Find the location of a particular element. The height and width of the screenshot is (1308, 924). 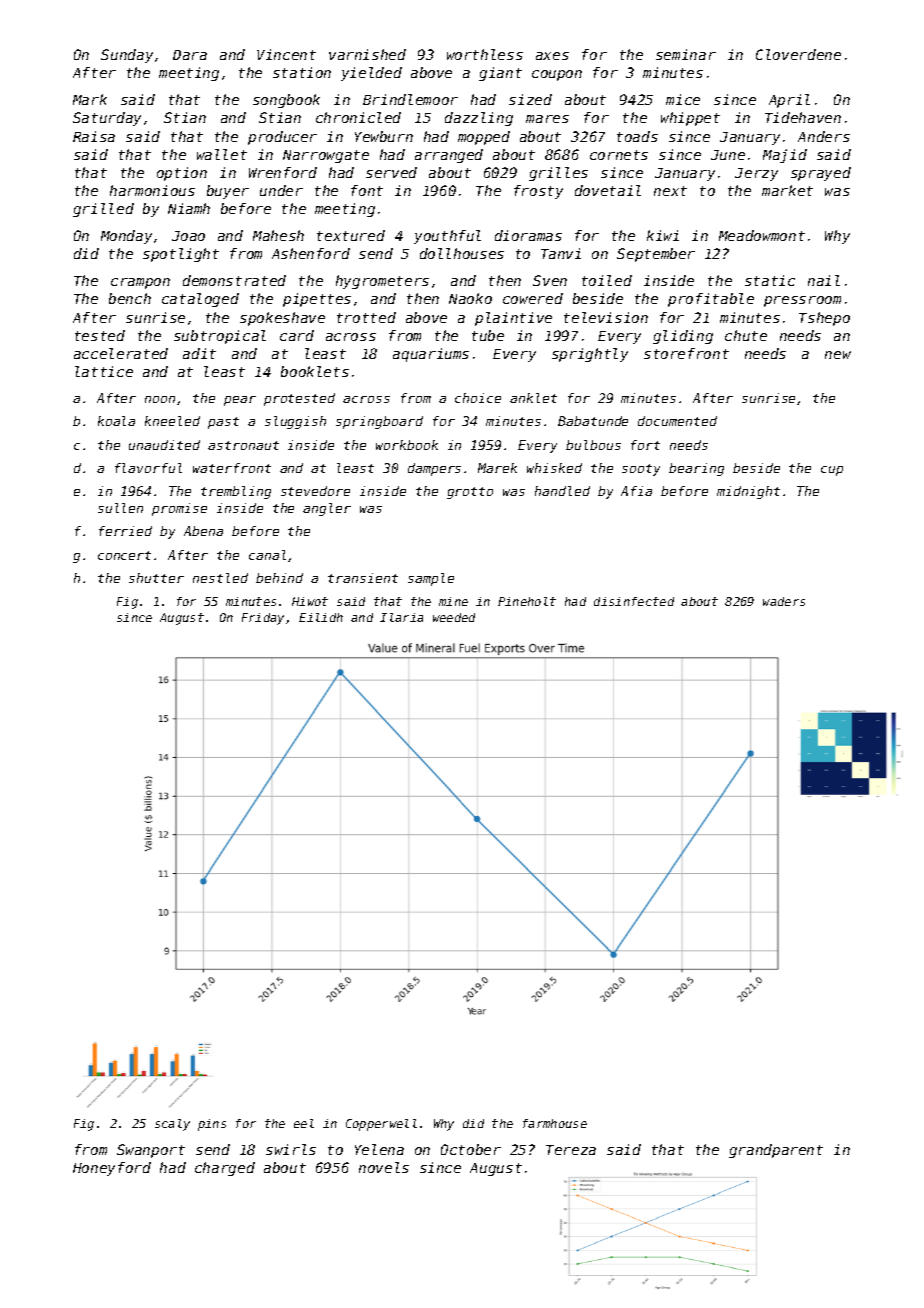

Eilidh is located at coordinates (321, 617).
